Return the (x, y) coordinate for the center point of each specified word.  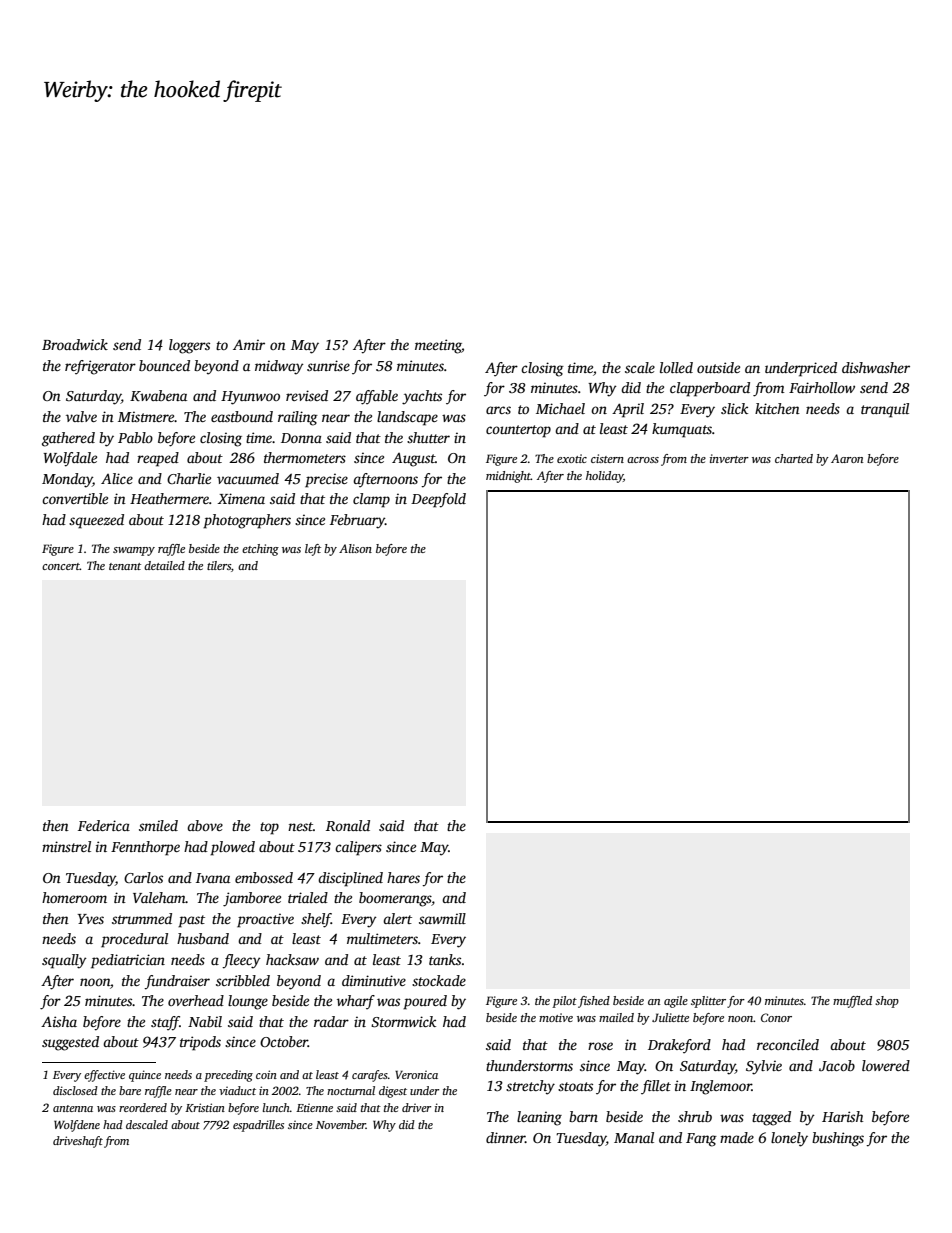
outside (718, 367)
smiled (158, 825)
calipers (358, 848)
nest (300, 826)
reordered (143, 1107)
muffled (852, 1002)
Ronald (348, 825)
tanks (445, 959)
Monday (67, 480)
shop (887, 1002)
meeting (438, 346)
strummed (142, 918)
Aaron (847, 458)
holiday (604, 477)
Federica (104, 825)
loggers (189, 346)
